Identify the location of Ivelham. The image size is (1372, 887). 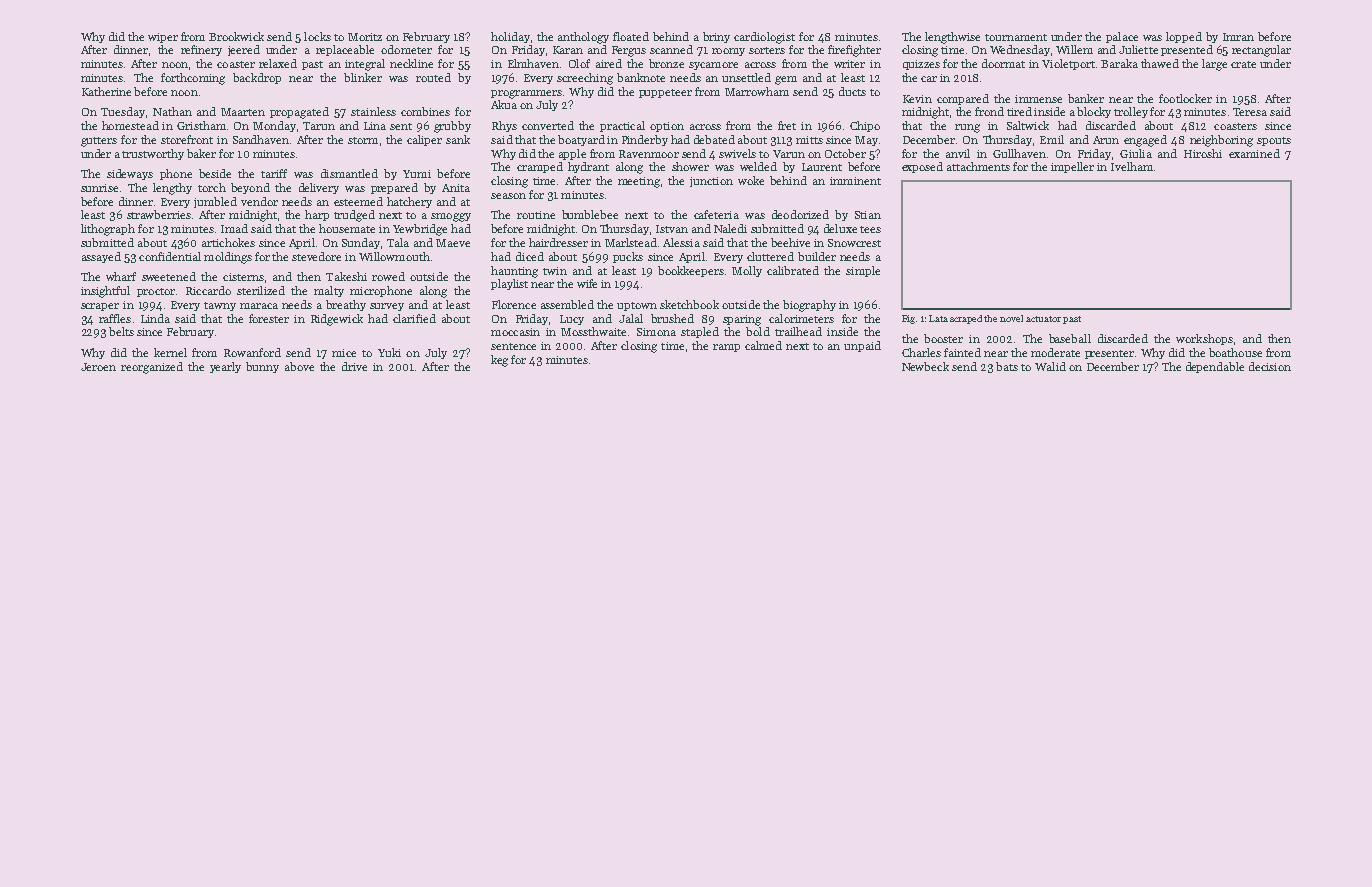
(1132, 166).
